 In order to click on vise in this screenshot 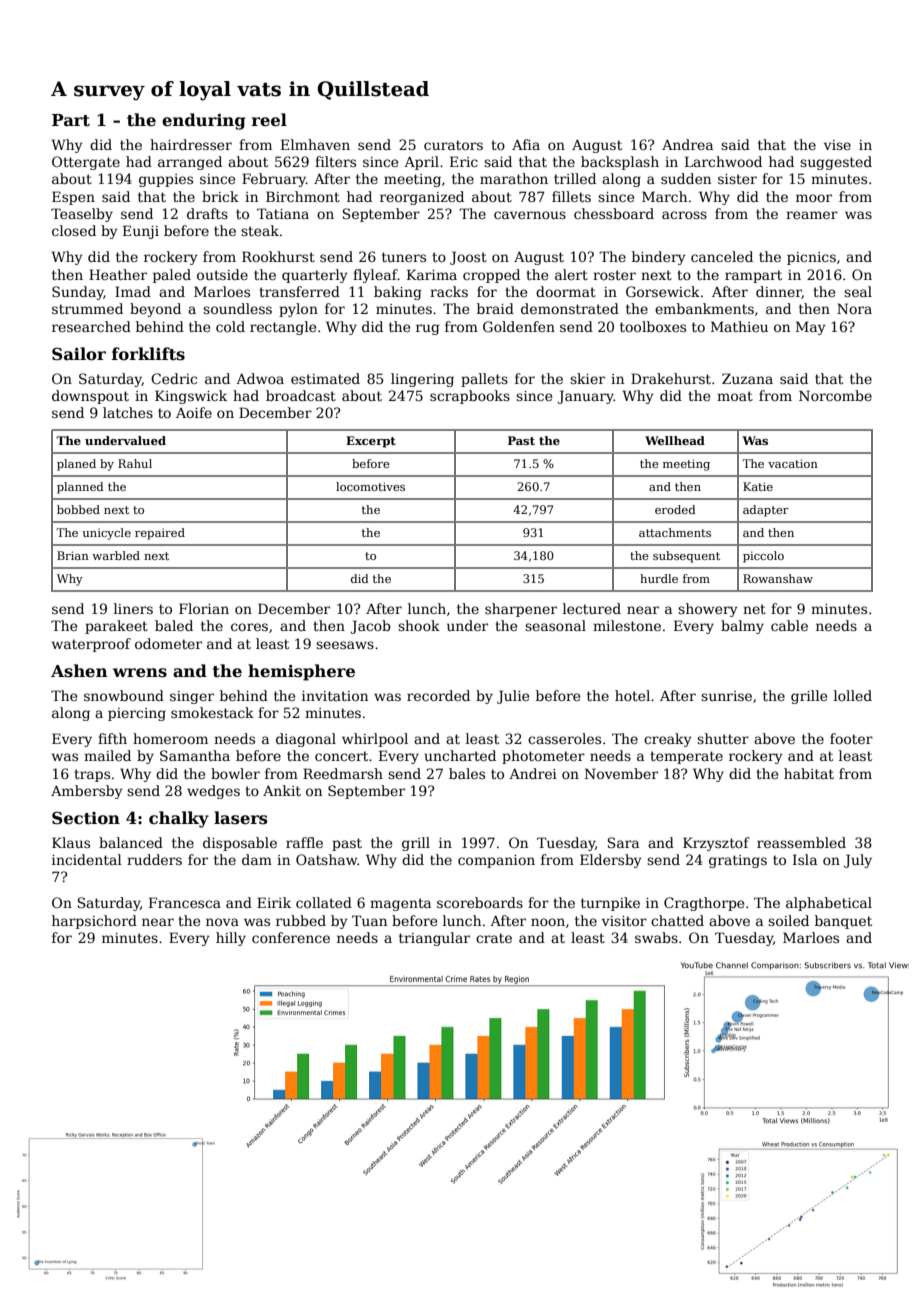, I will do `click(837, 145)`.
